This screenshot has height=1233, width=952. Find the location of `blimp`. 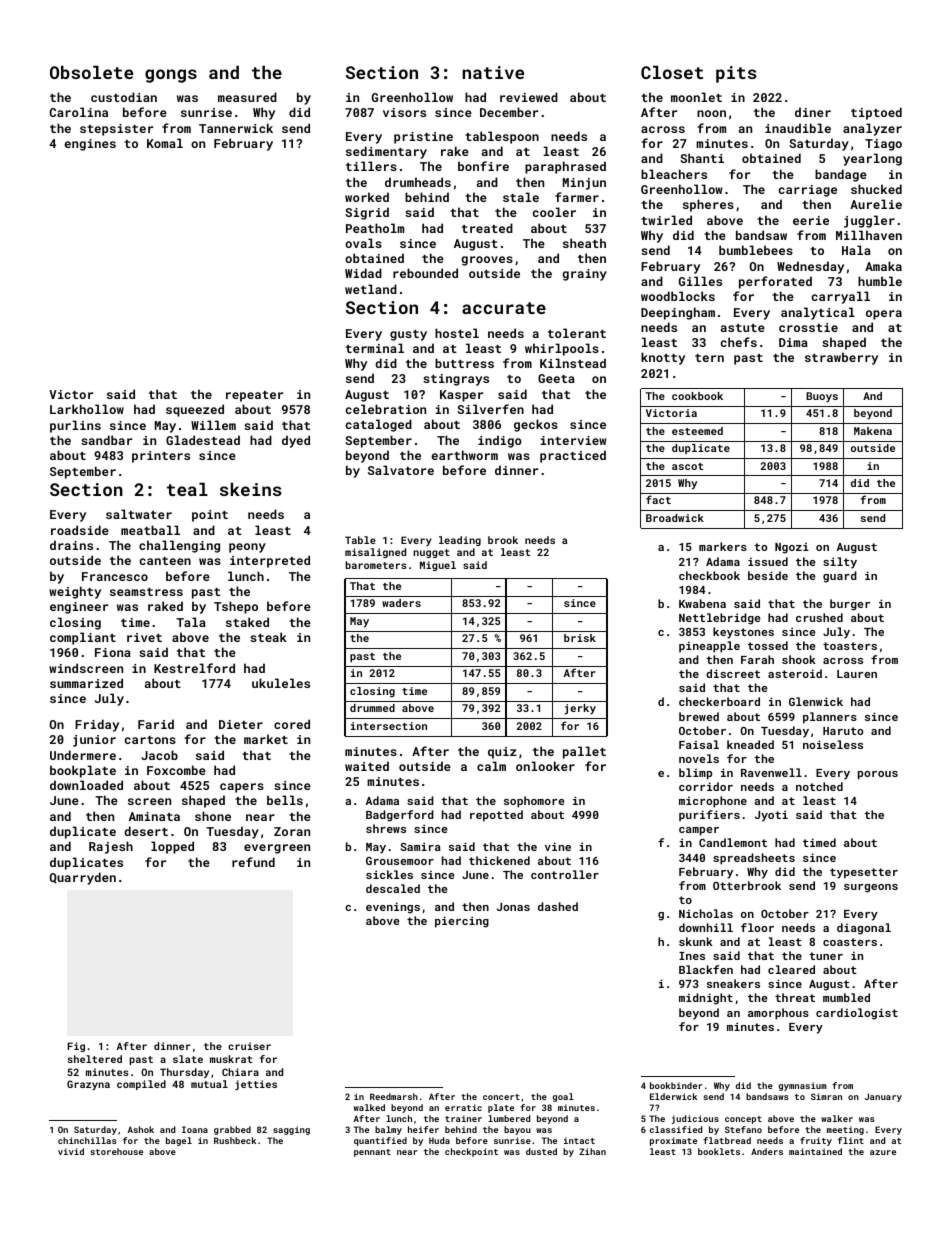

blimp is located at coordinates (695, 774).
